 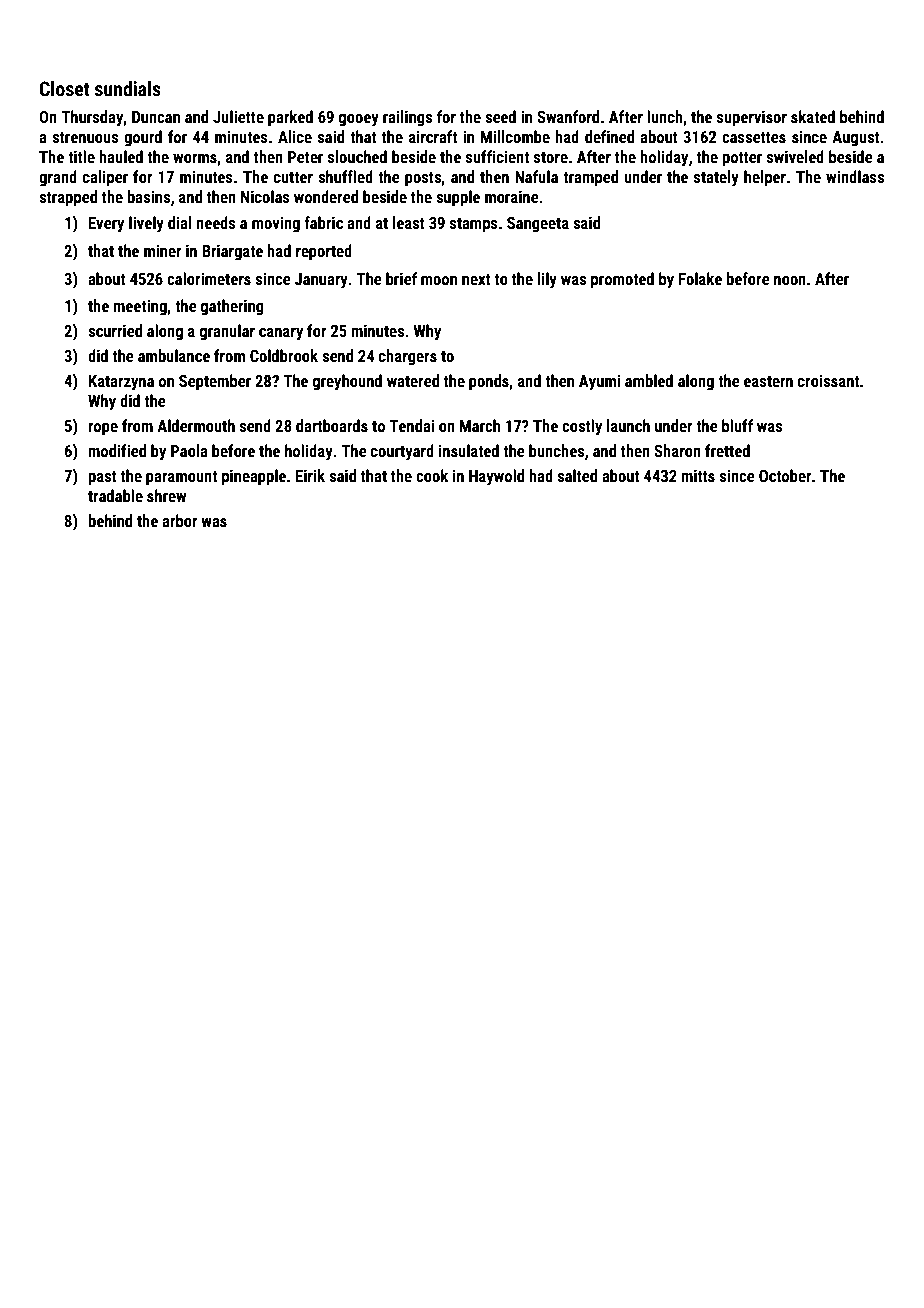 What do you see at coordinates (433, 136) in the document?
I see `aircraft` at bounding box center [433, 136].
